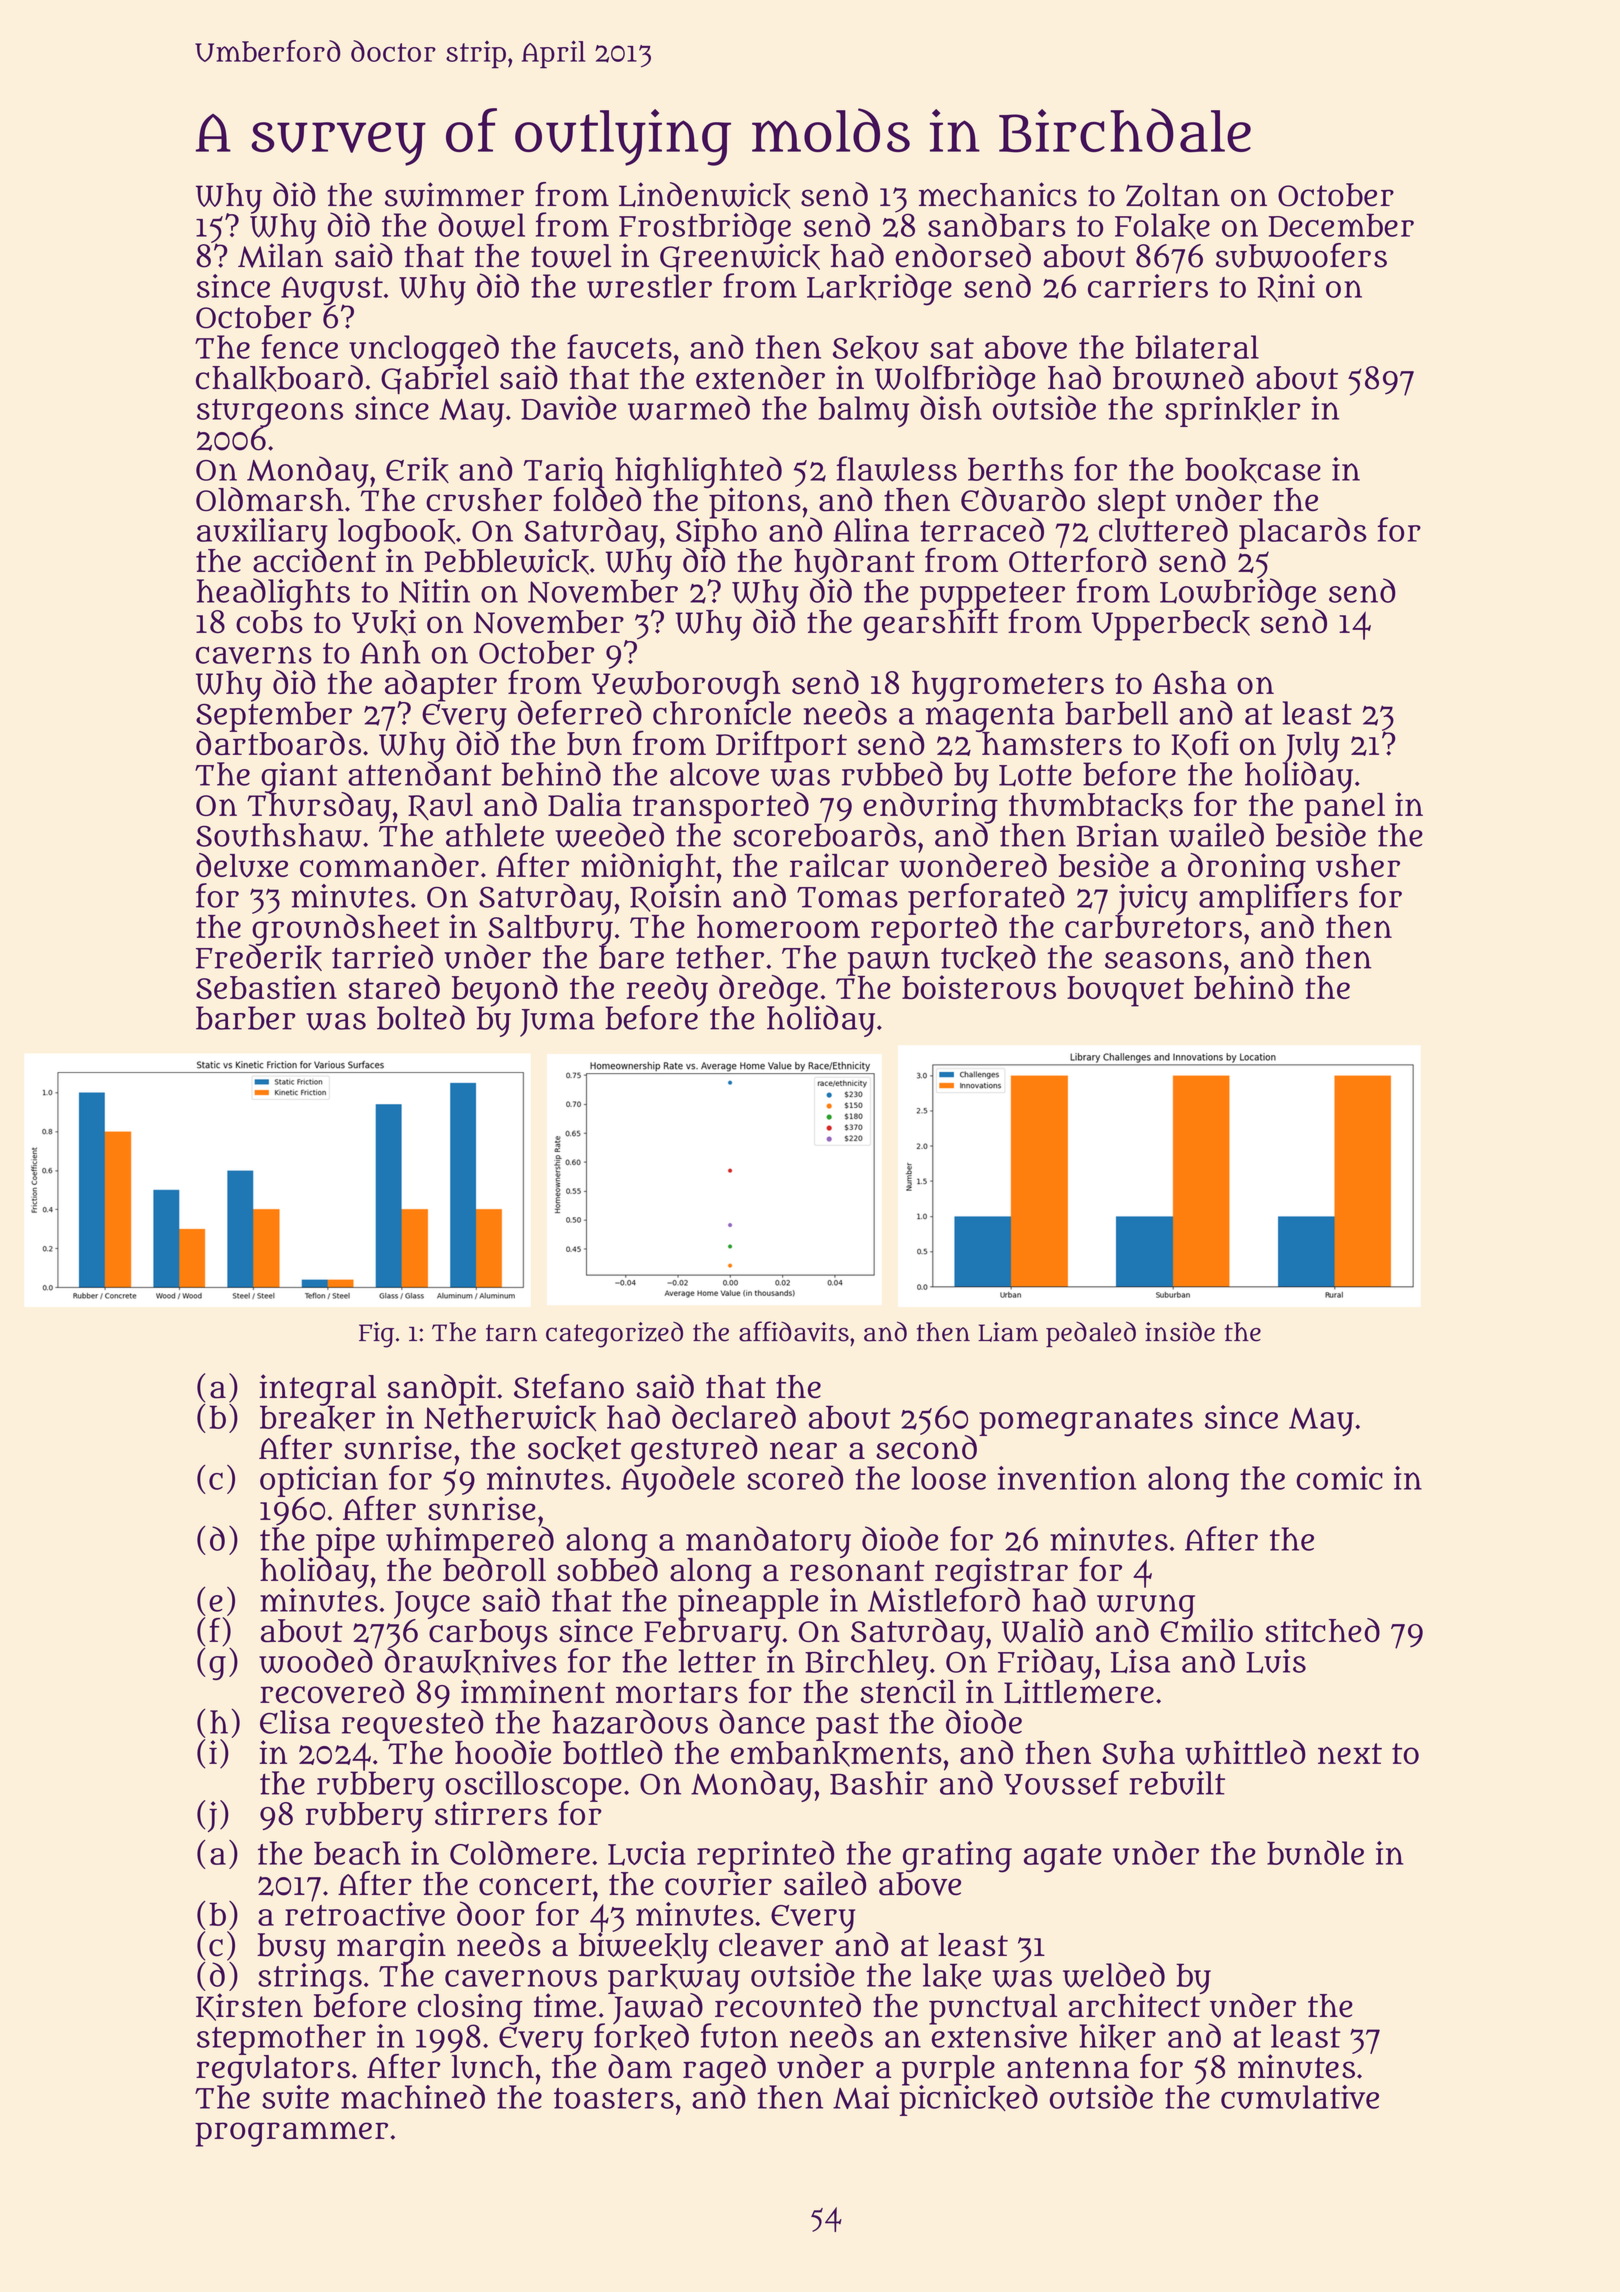 The image size is (1620, 2292). Describe the element at coordinates (963, 255) in the screenshot. I see `endorsed` at that location.
